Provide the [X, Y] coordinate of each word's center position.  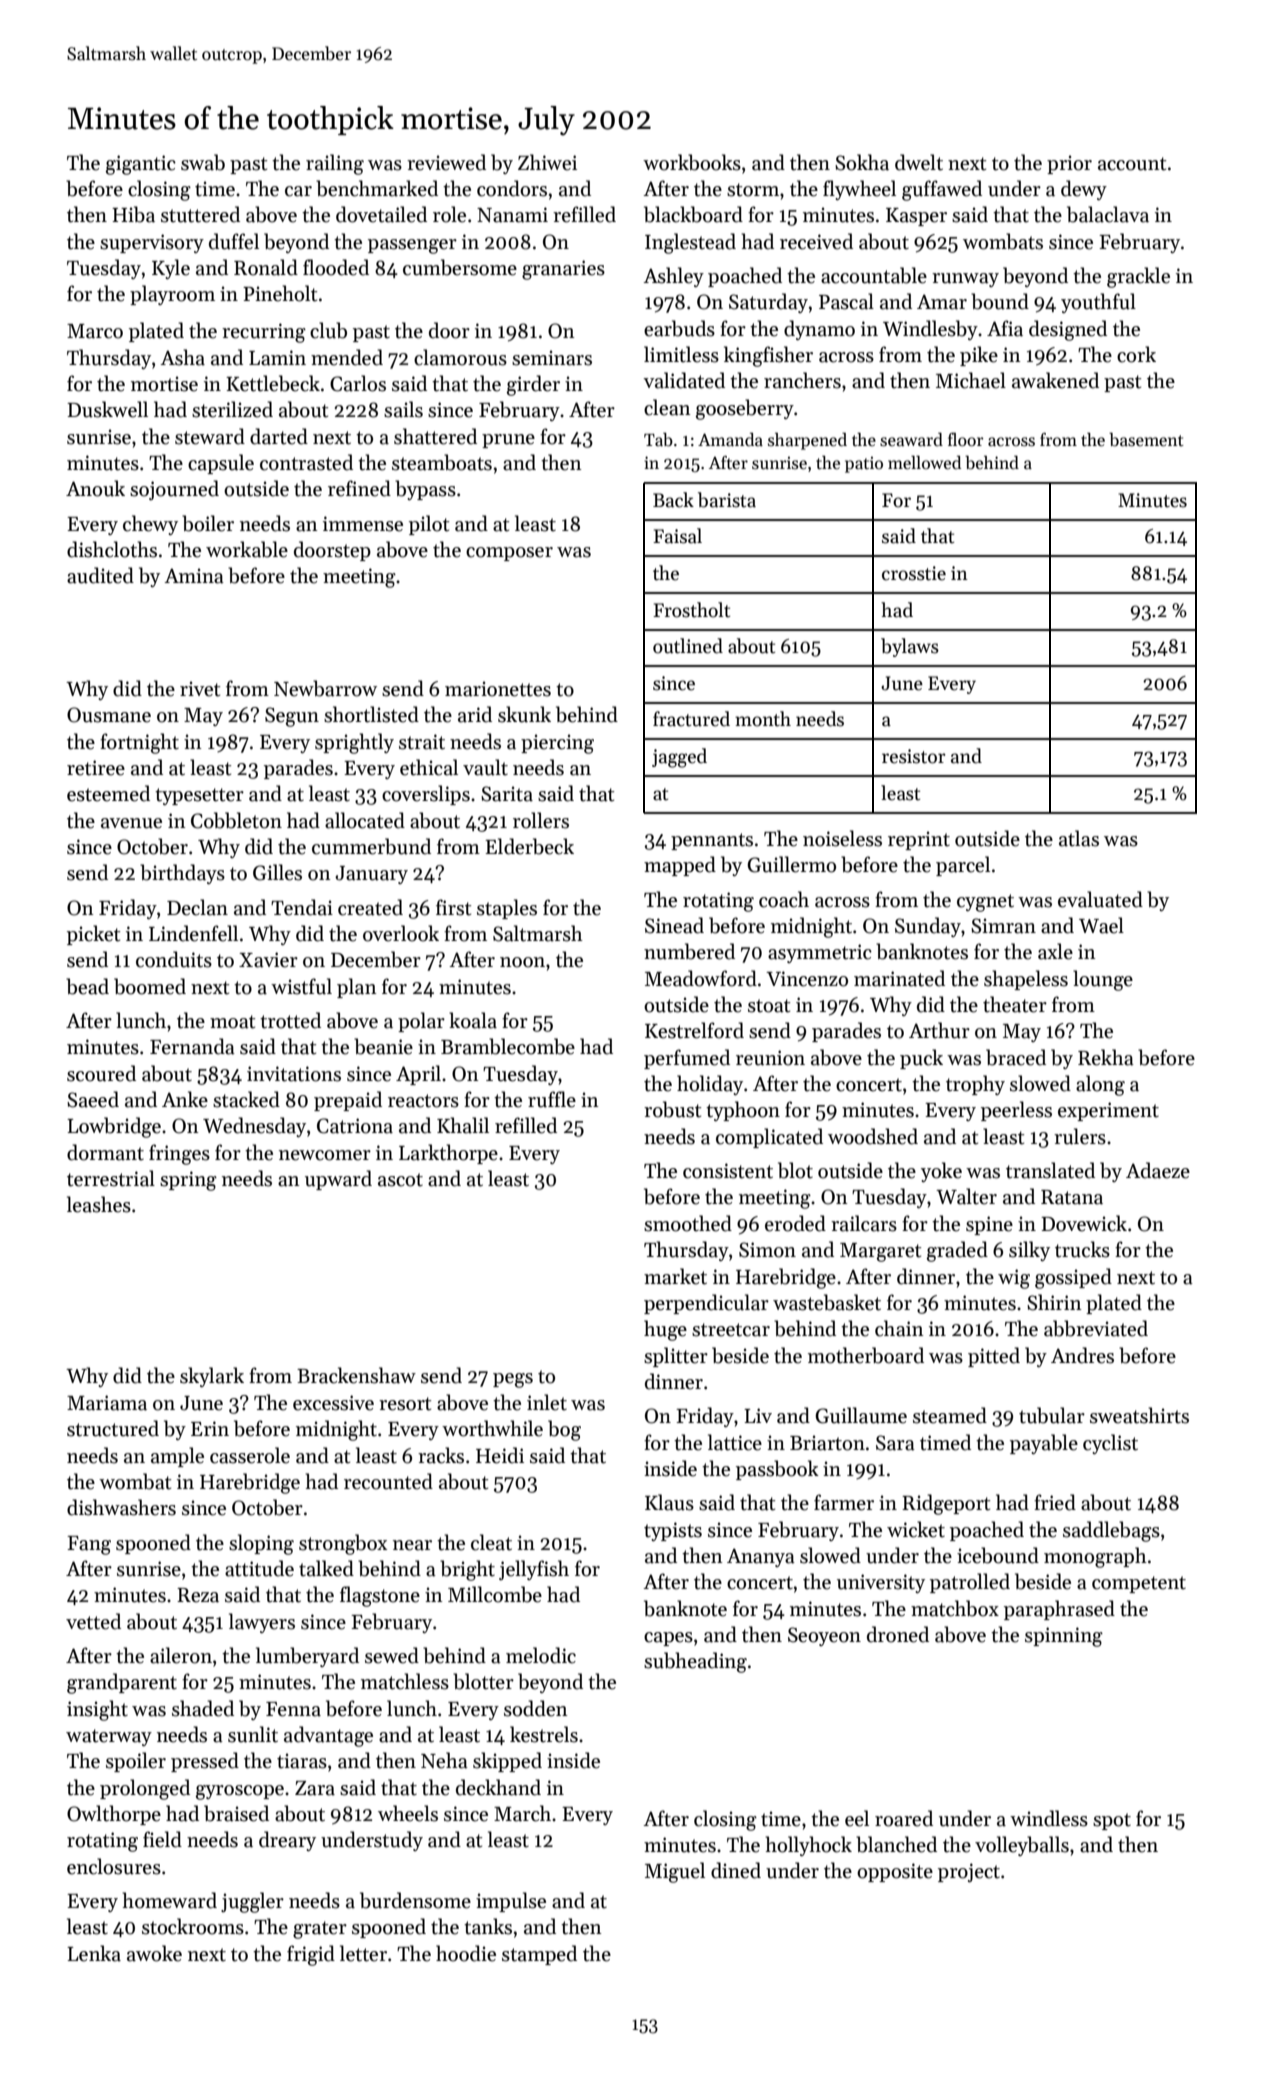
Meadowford [701, 978]
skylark [212, 1377]
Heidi [500, 1455]
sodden [536, 1708]
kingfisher [768, 356]
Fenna [293, 1709]
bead [87, 986]
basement [1146, 439]
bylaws [910, 647]
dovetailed [381, 214]
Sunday [928, 927]
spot [1112, 1821]
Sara [895, 1443]
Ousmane [109, 715]
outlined [688, 646]
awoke [154, 1953]
